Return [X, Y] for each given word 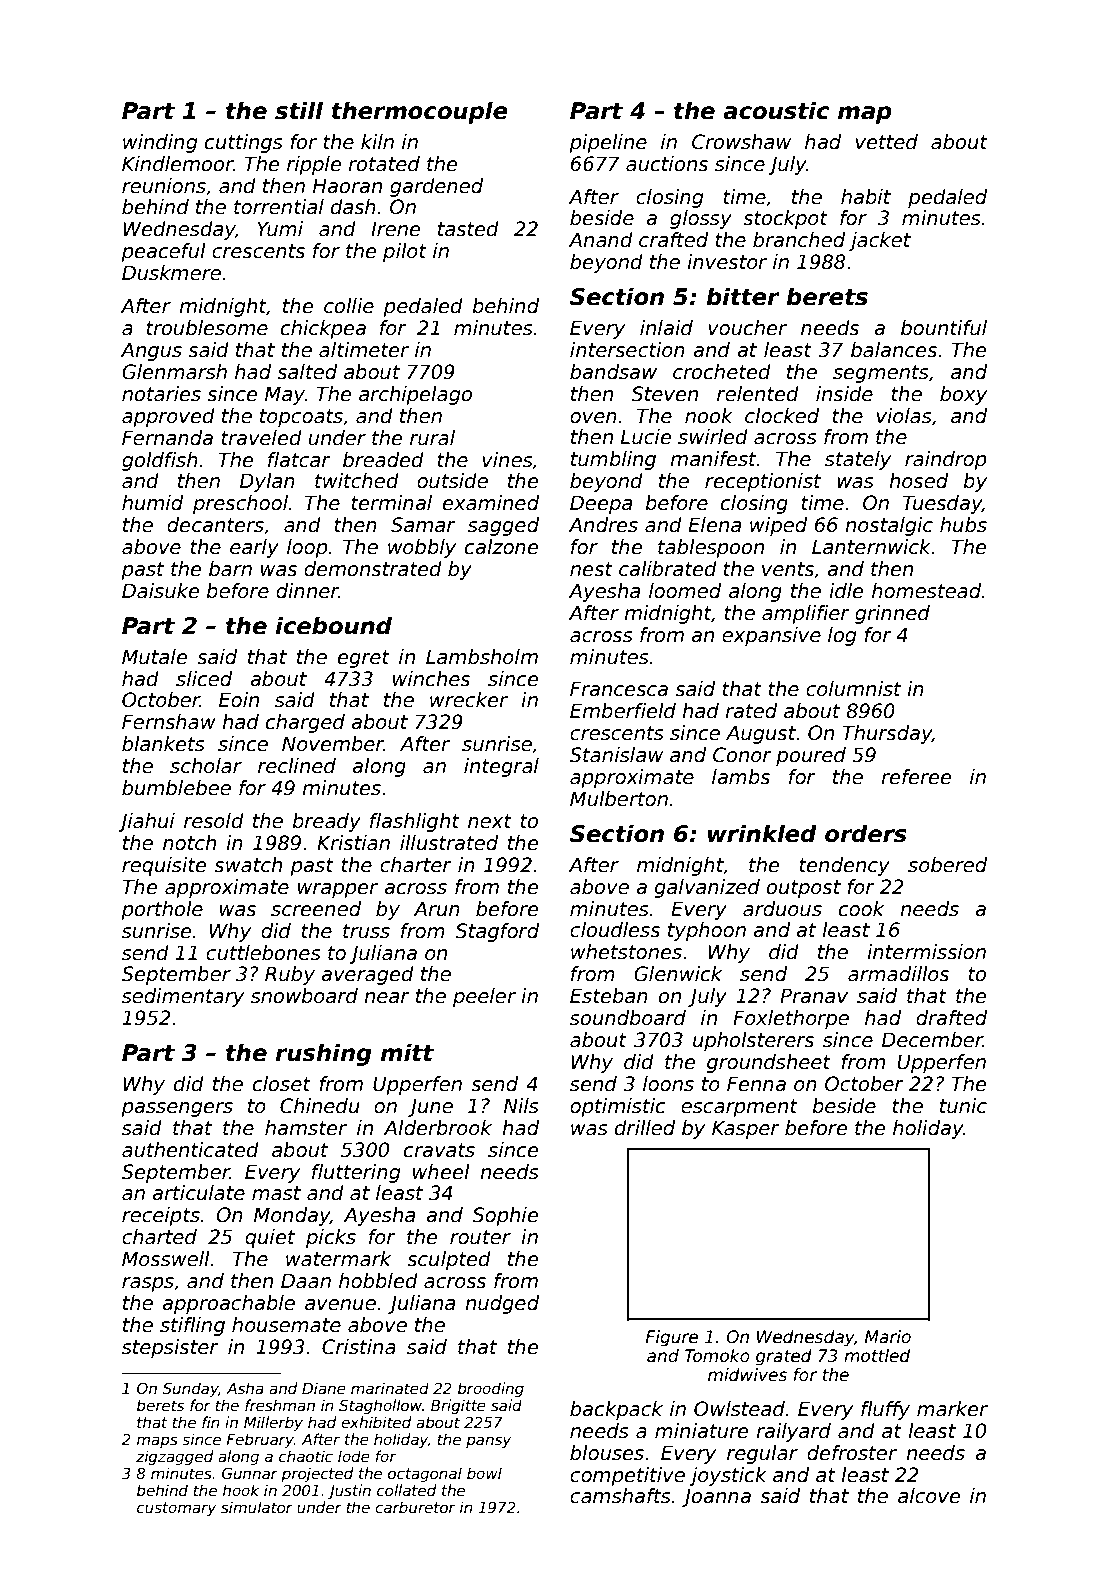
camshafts [620, 1496]
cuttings [244, 143]
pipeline [608, 143]
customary [176, 1509]
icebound [333, 625]
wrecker [469, 700]
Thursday [887, 734]
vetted [887, 142]
